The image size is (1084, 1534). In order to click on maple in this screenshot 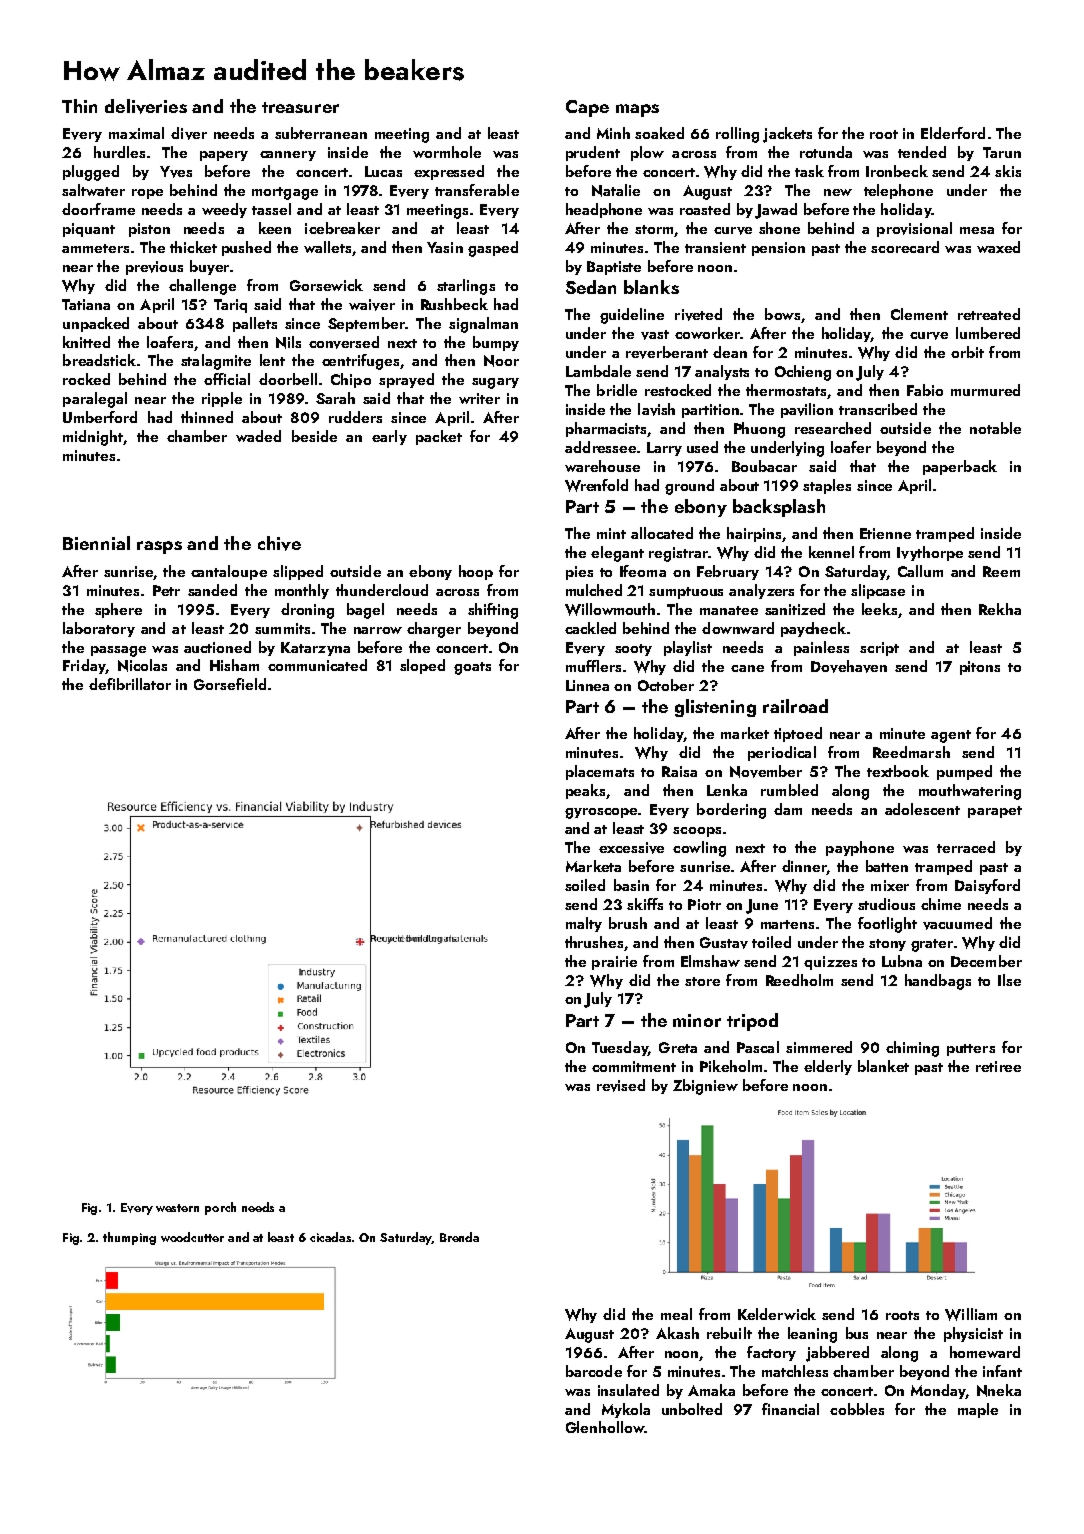, I will do `click(978, 1410)`.
